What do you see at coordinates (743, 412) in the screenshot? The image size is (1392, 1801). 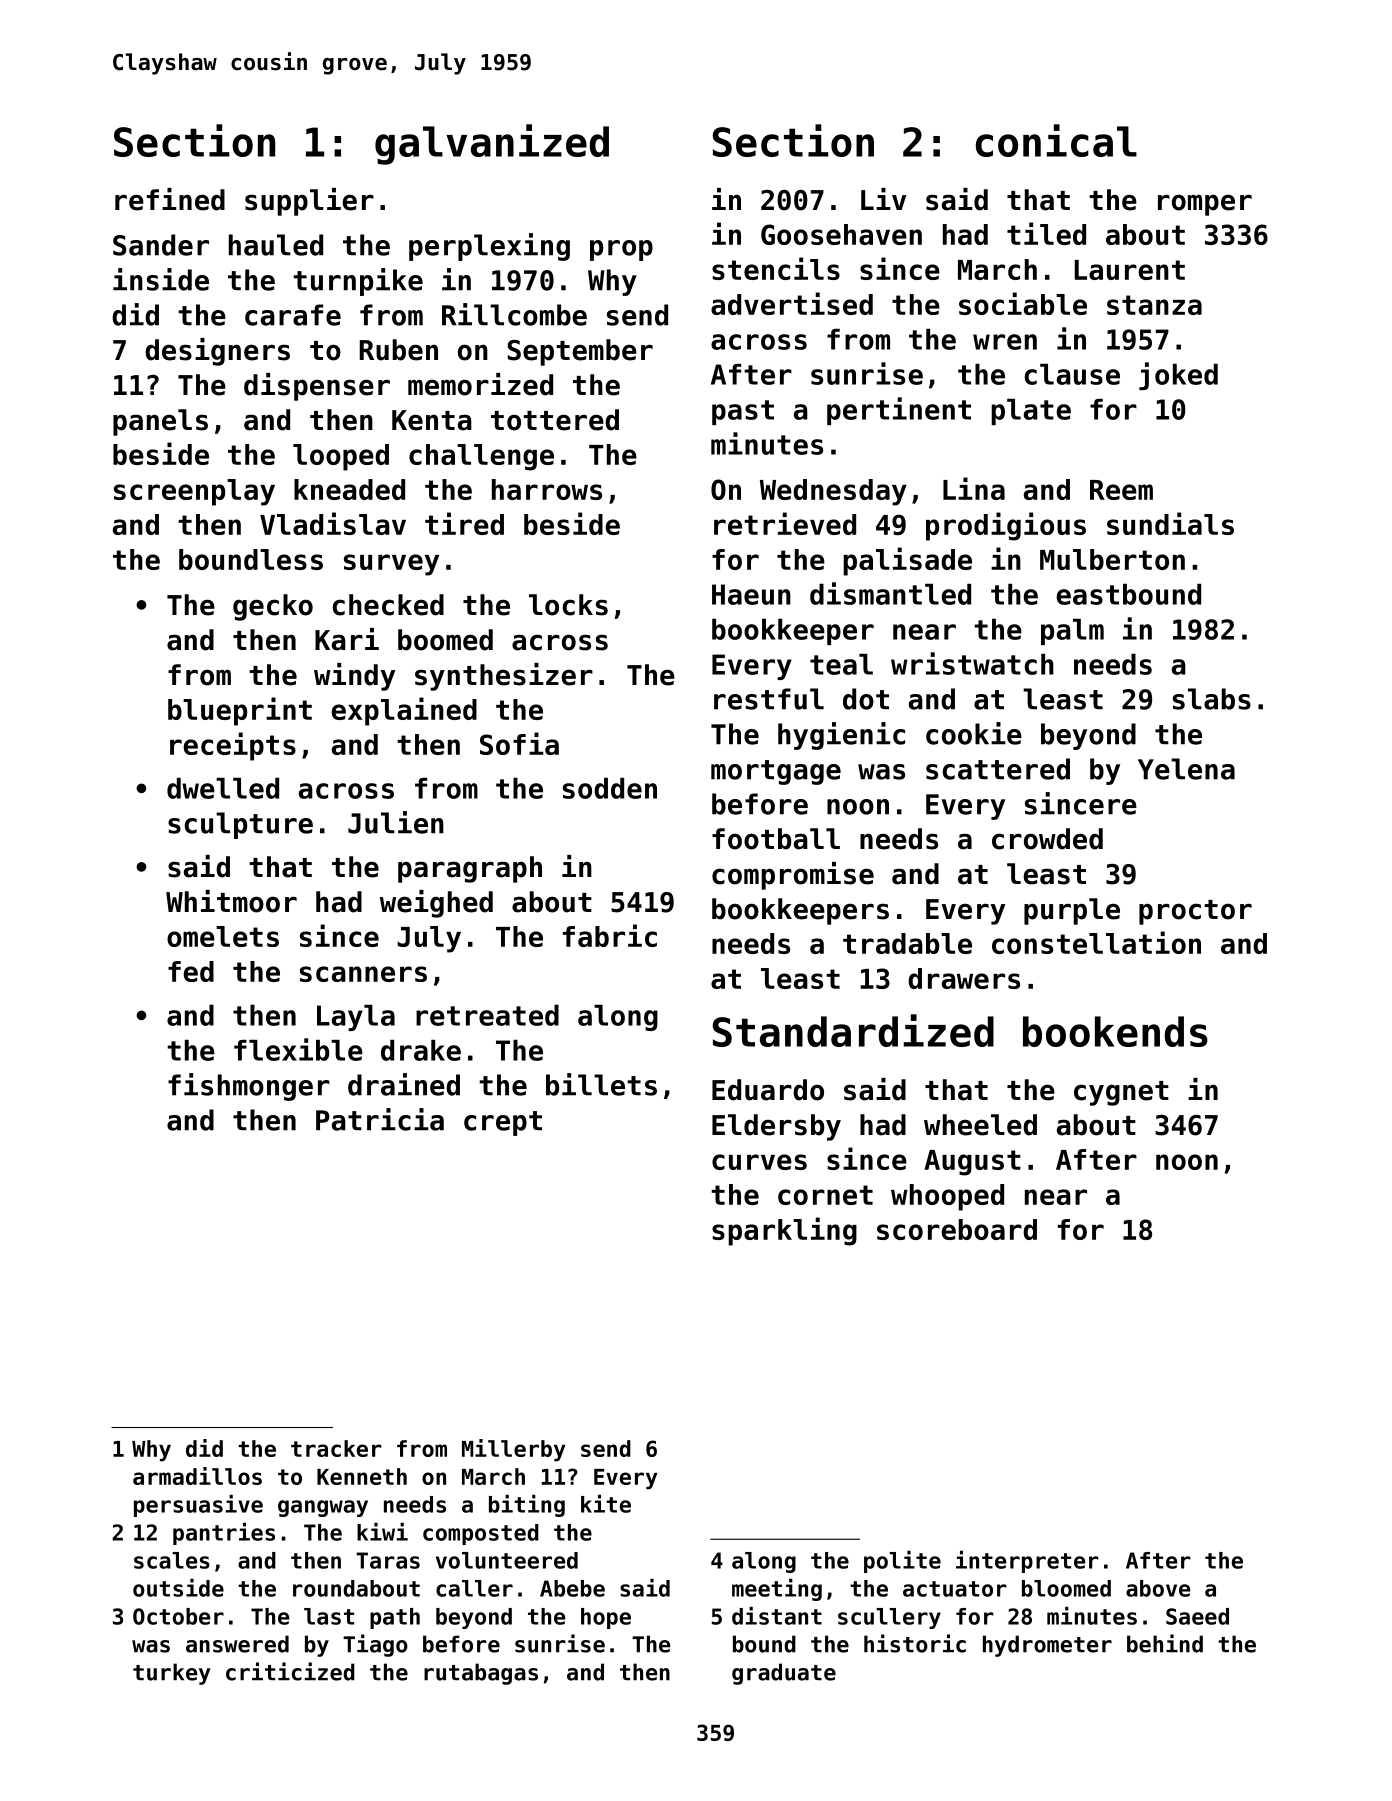 I see `past` at bounding box center [743, 412].
